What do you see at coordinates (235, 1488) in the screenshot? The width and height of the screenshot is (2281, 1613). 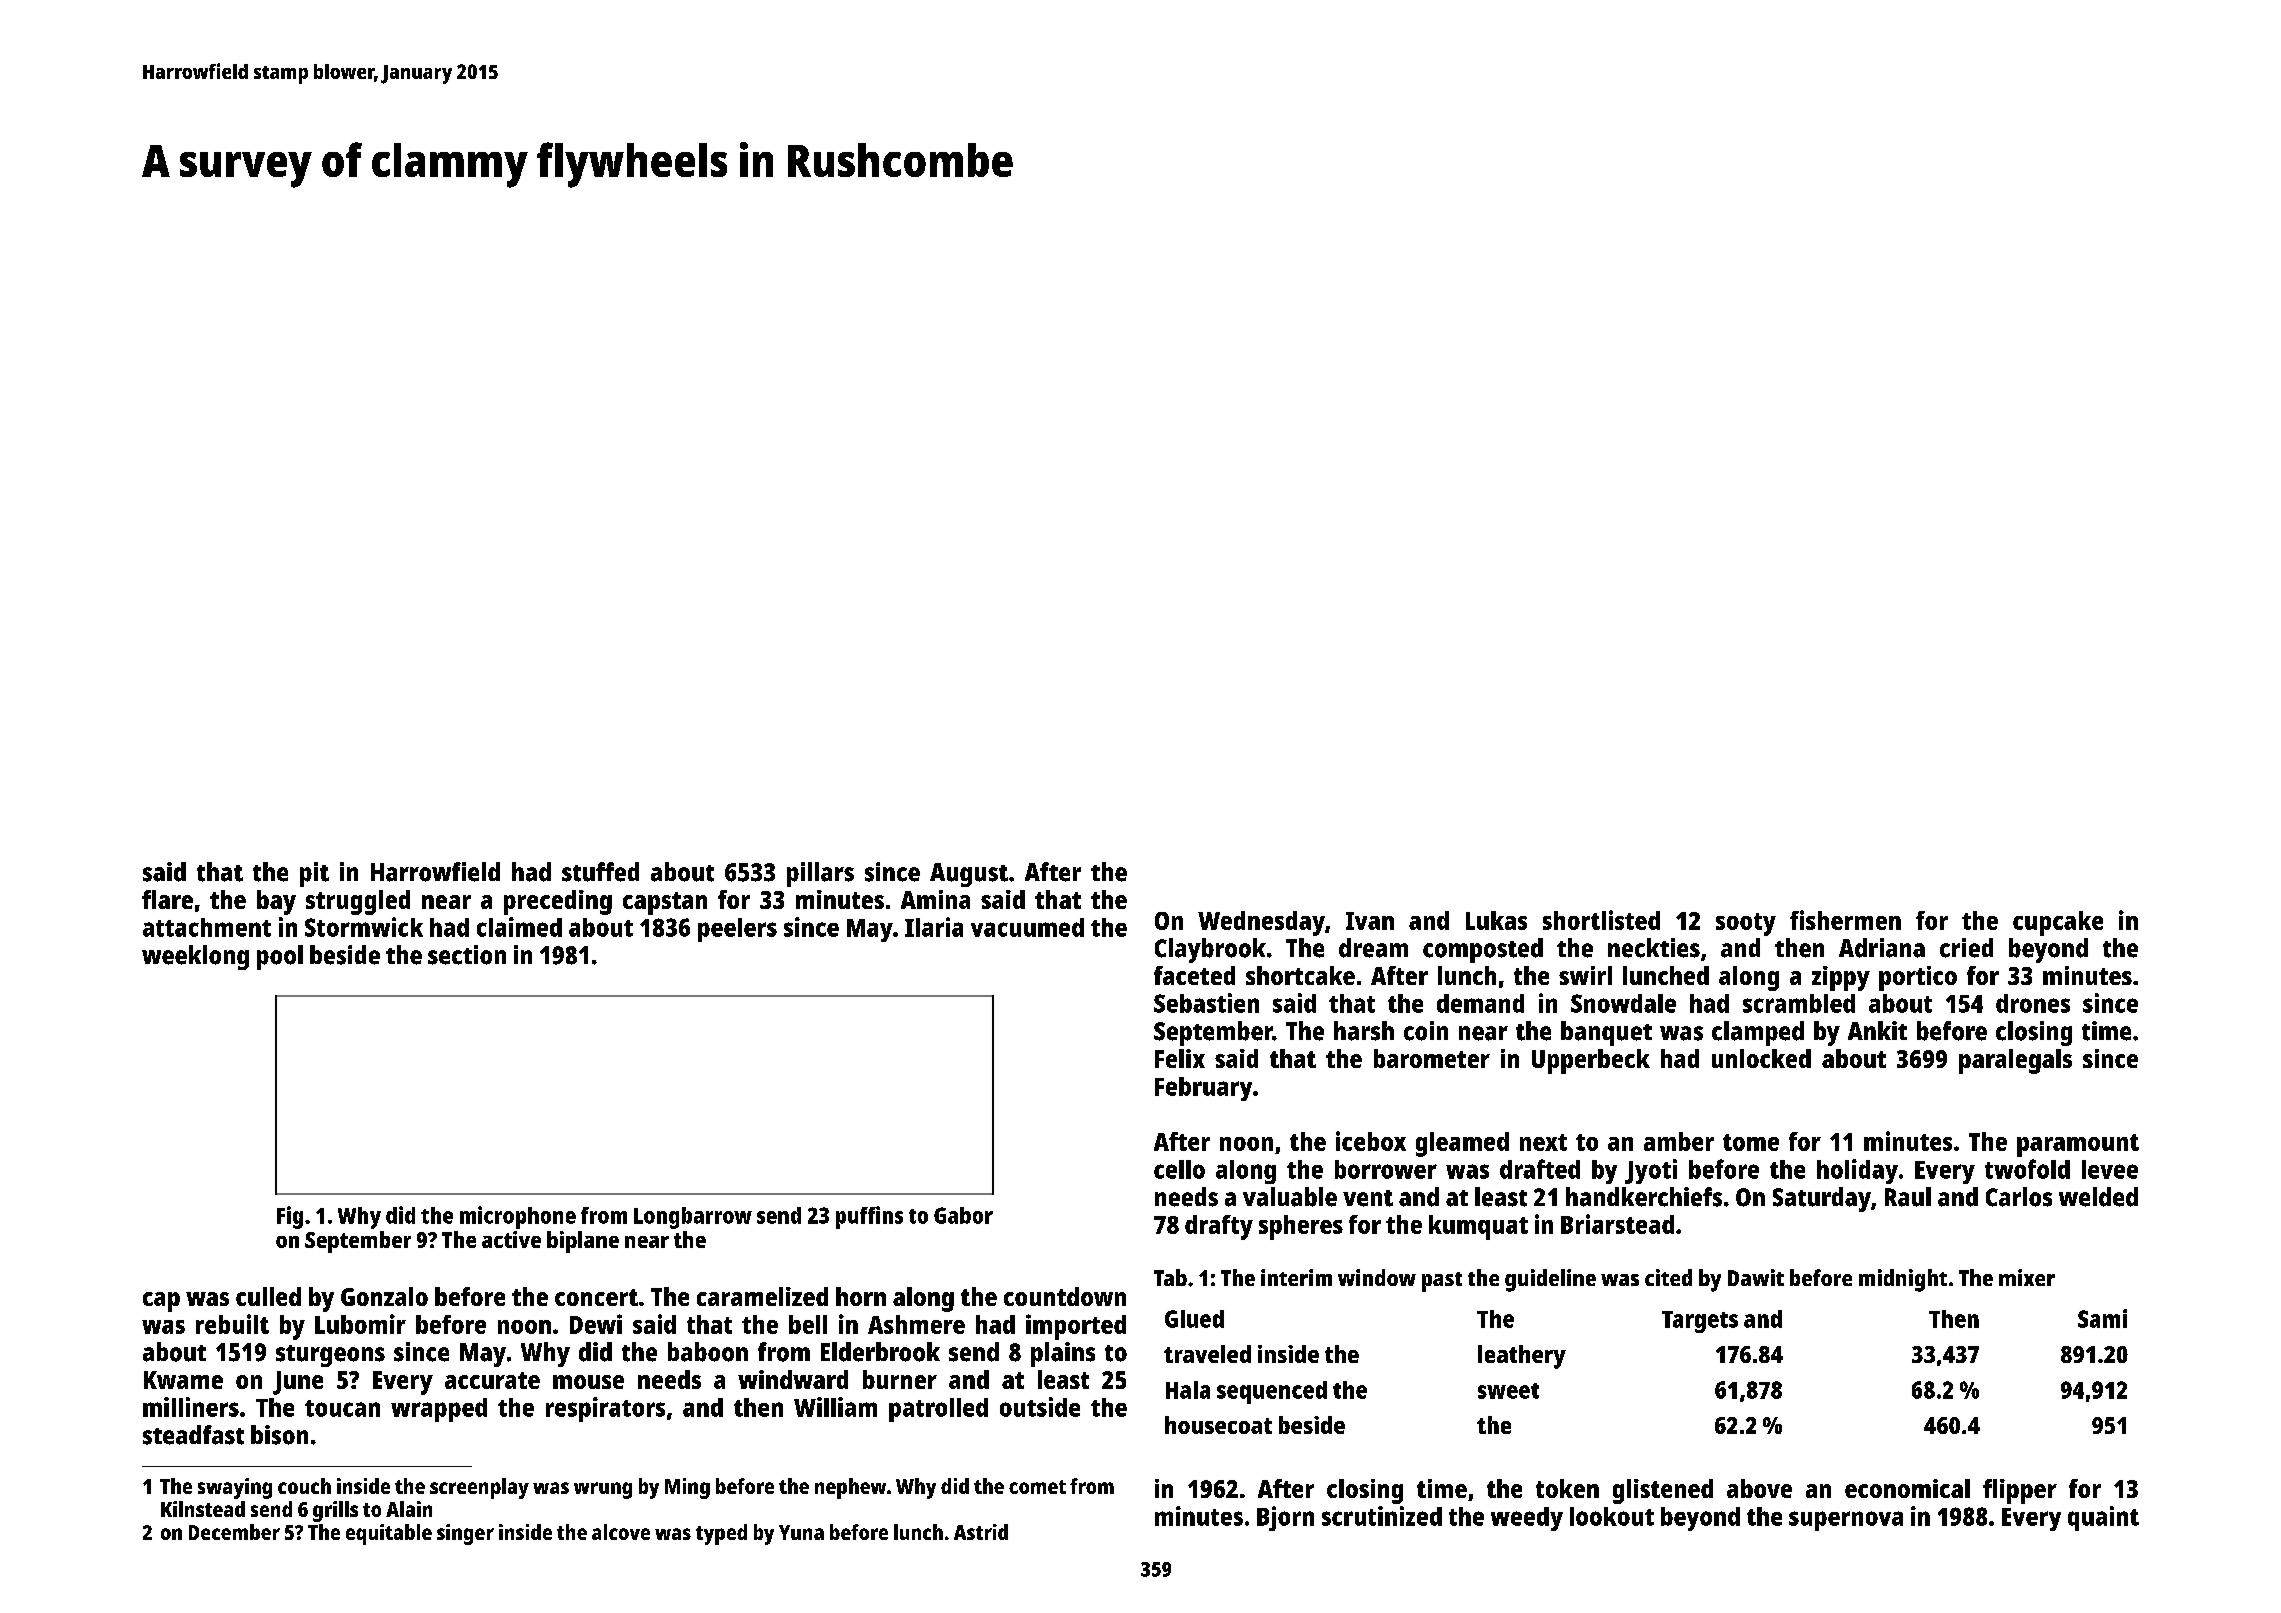 I see `swaying` at bounding box center [235, 1488].
